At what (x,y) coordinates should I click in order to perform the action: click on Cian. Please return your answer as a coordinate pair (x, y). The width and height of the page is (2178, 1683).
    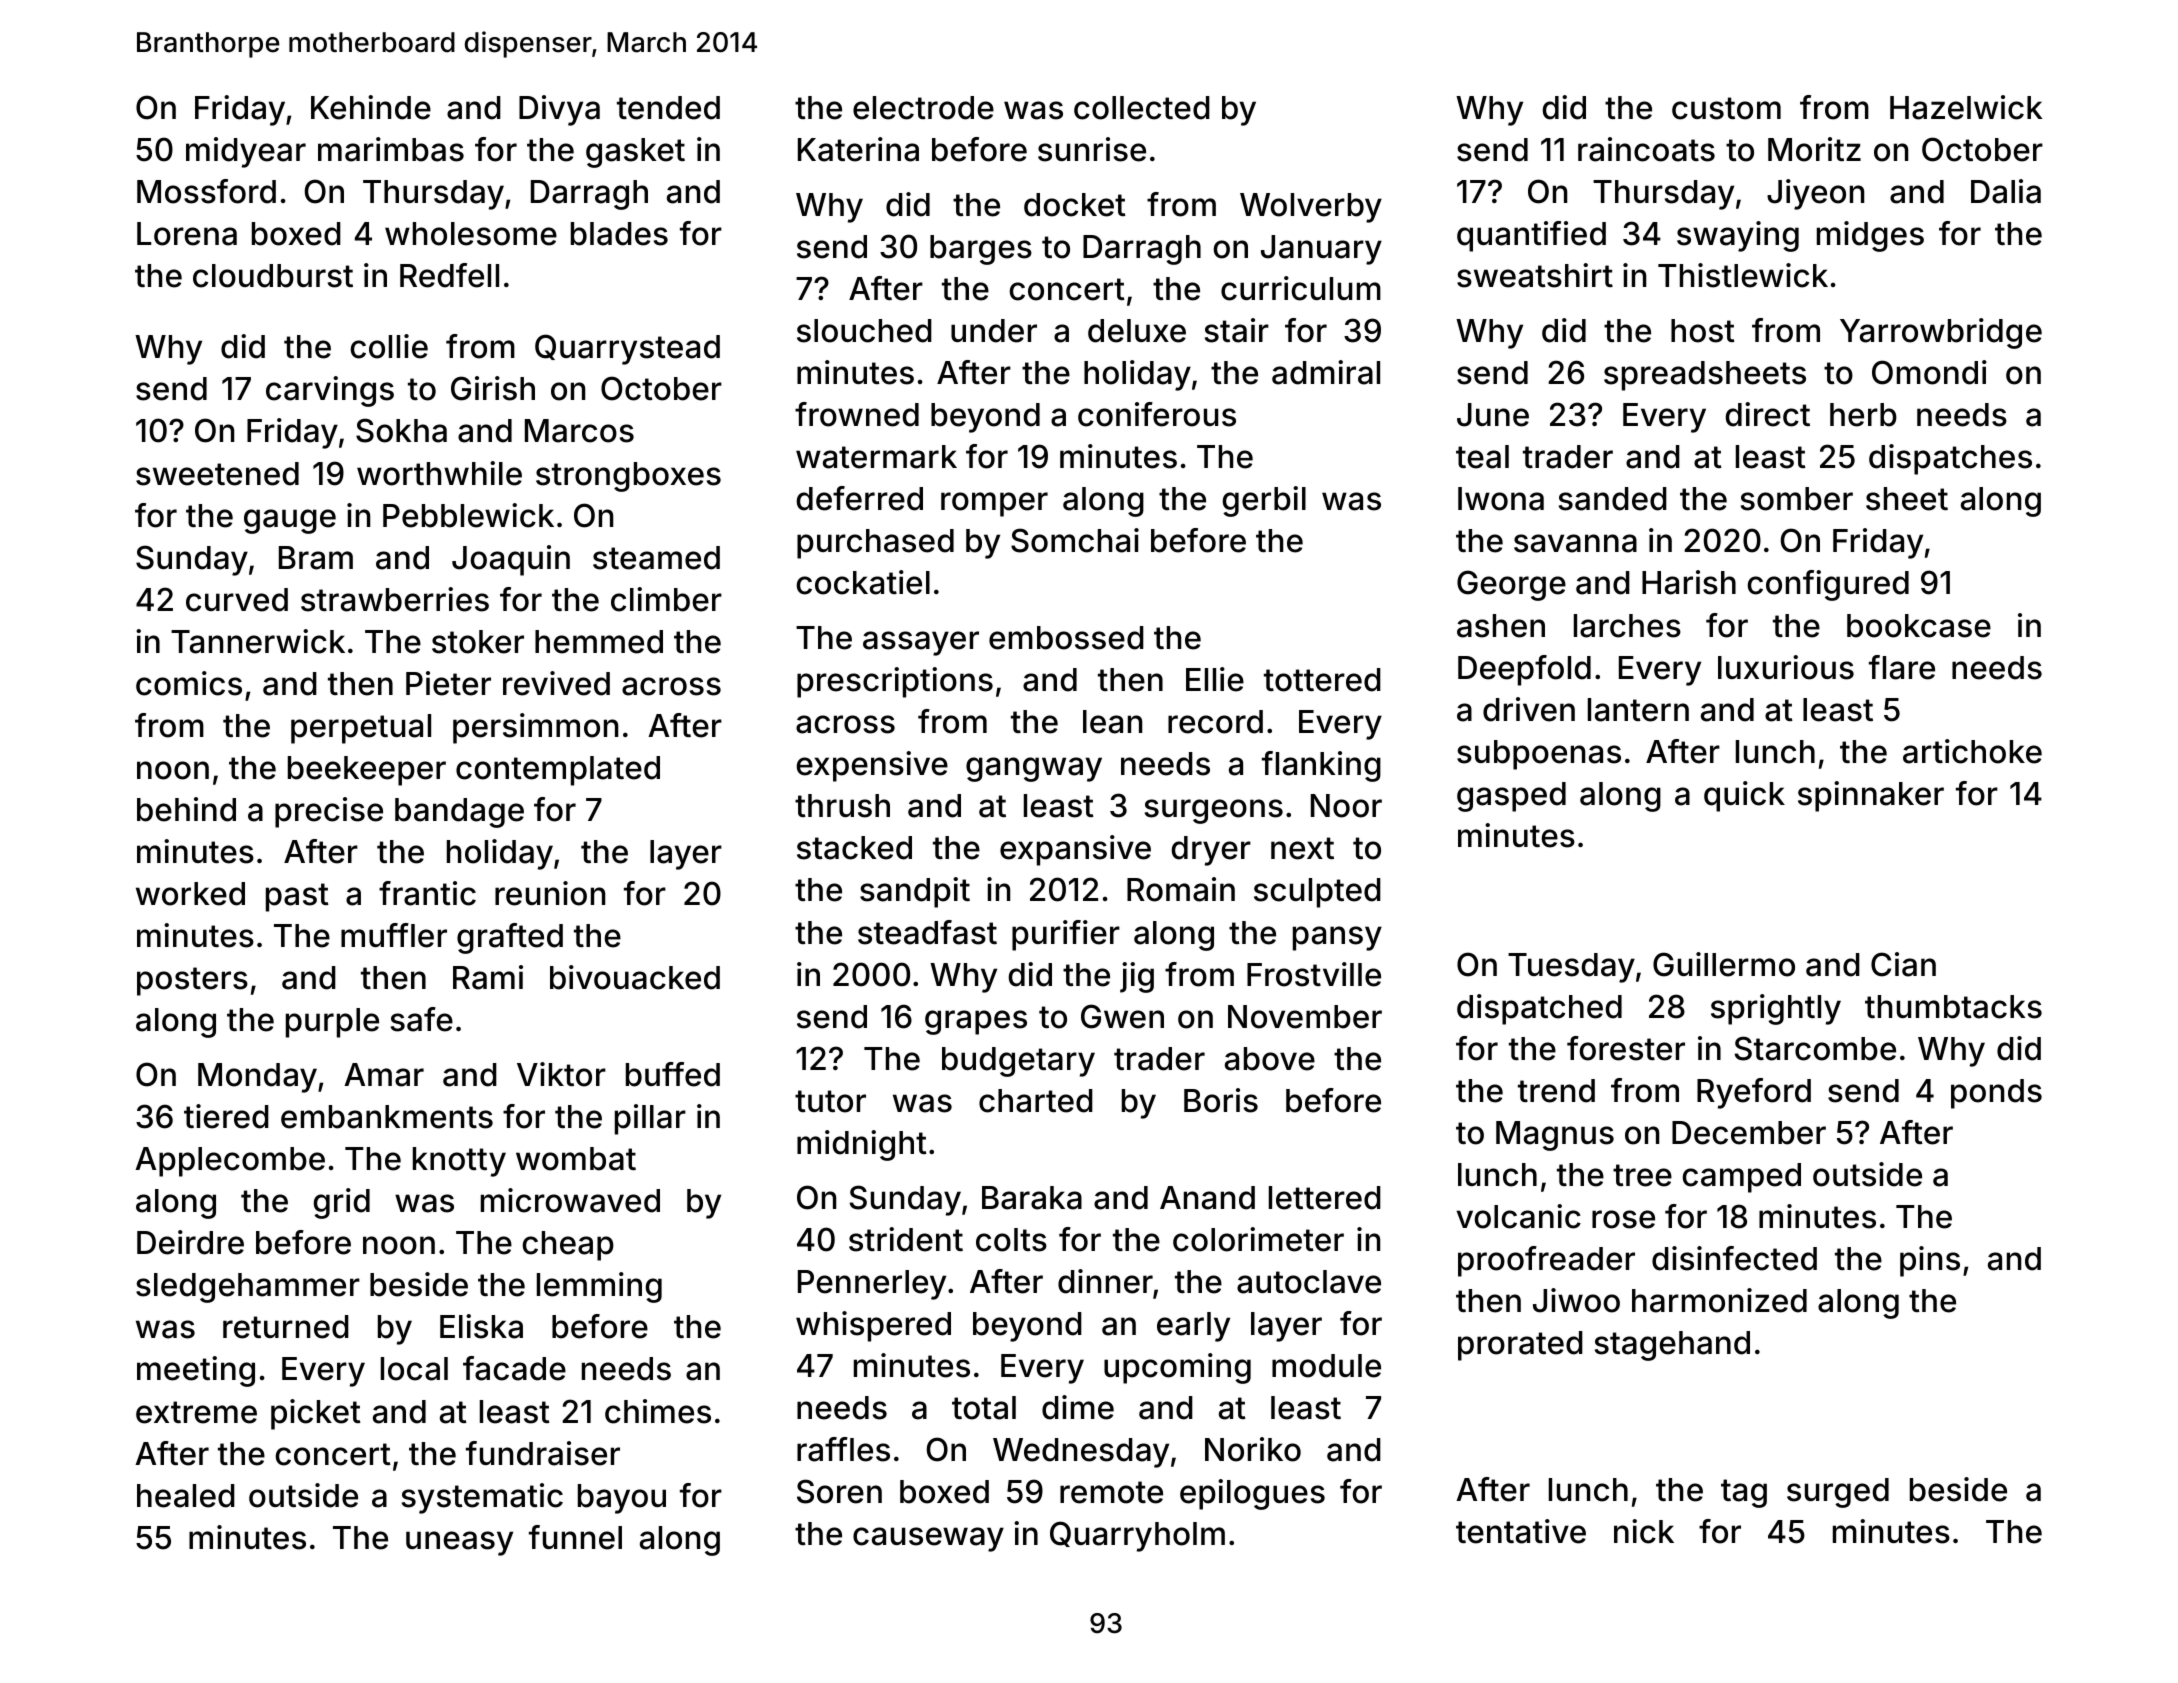
    Looking at the image, I should click on (1903, 964).
